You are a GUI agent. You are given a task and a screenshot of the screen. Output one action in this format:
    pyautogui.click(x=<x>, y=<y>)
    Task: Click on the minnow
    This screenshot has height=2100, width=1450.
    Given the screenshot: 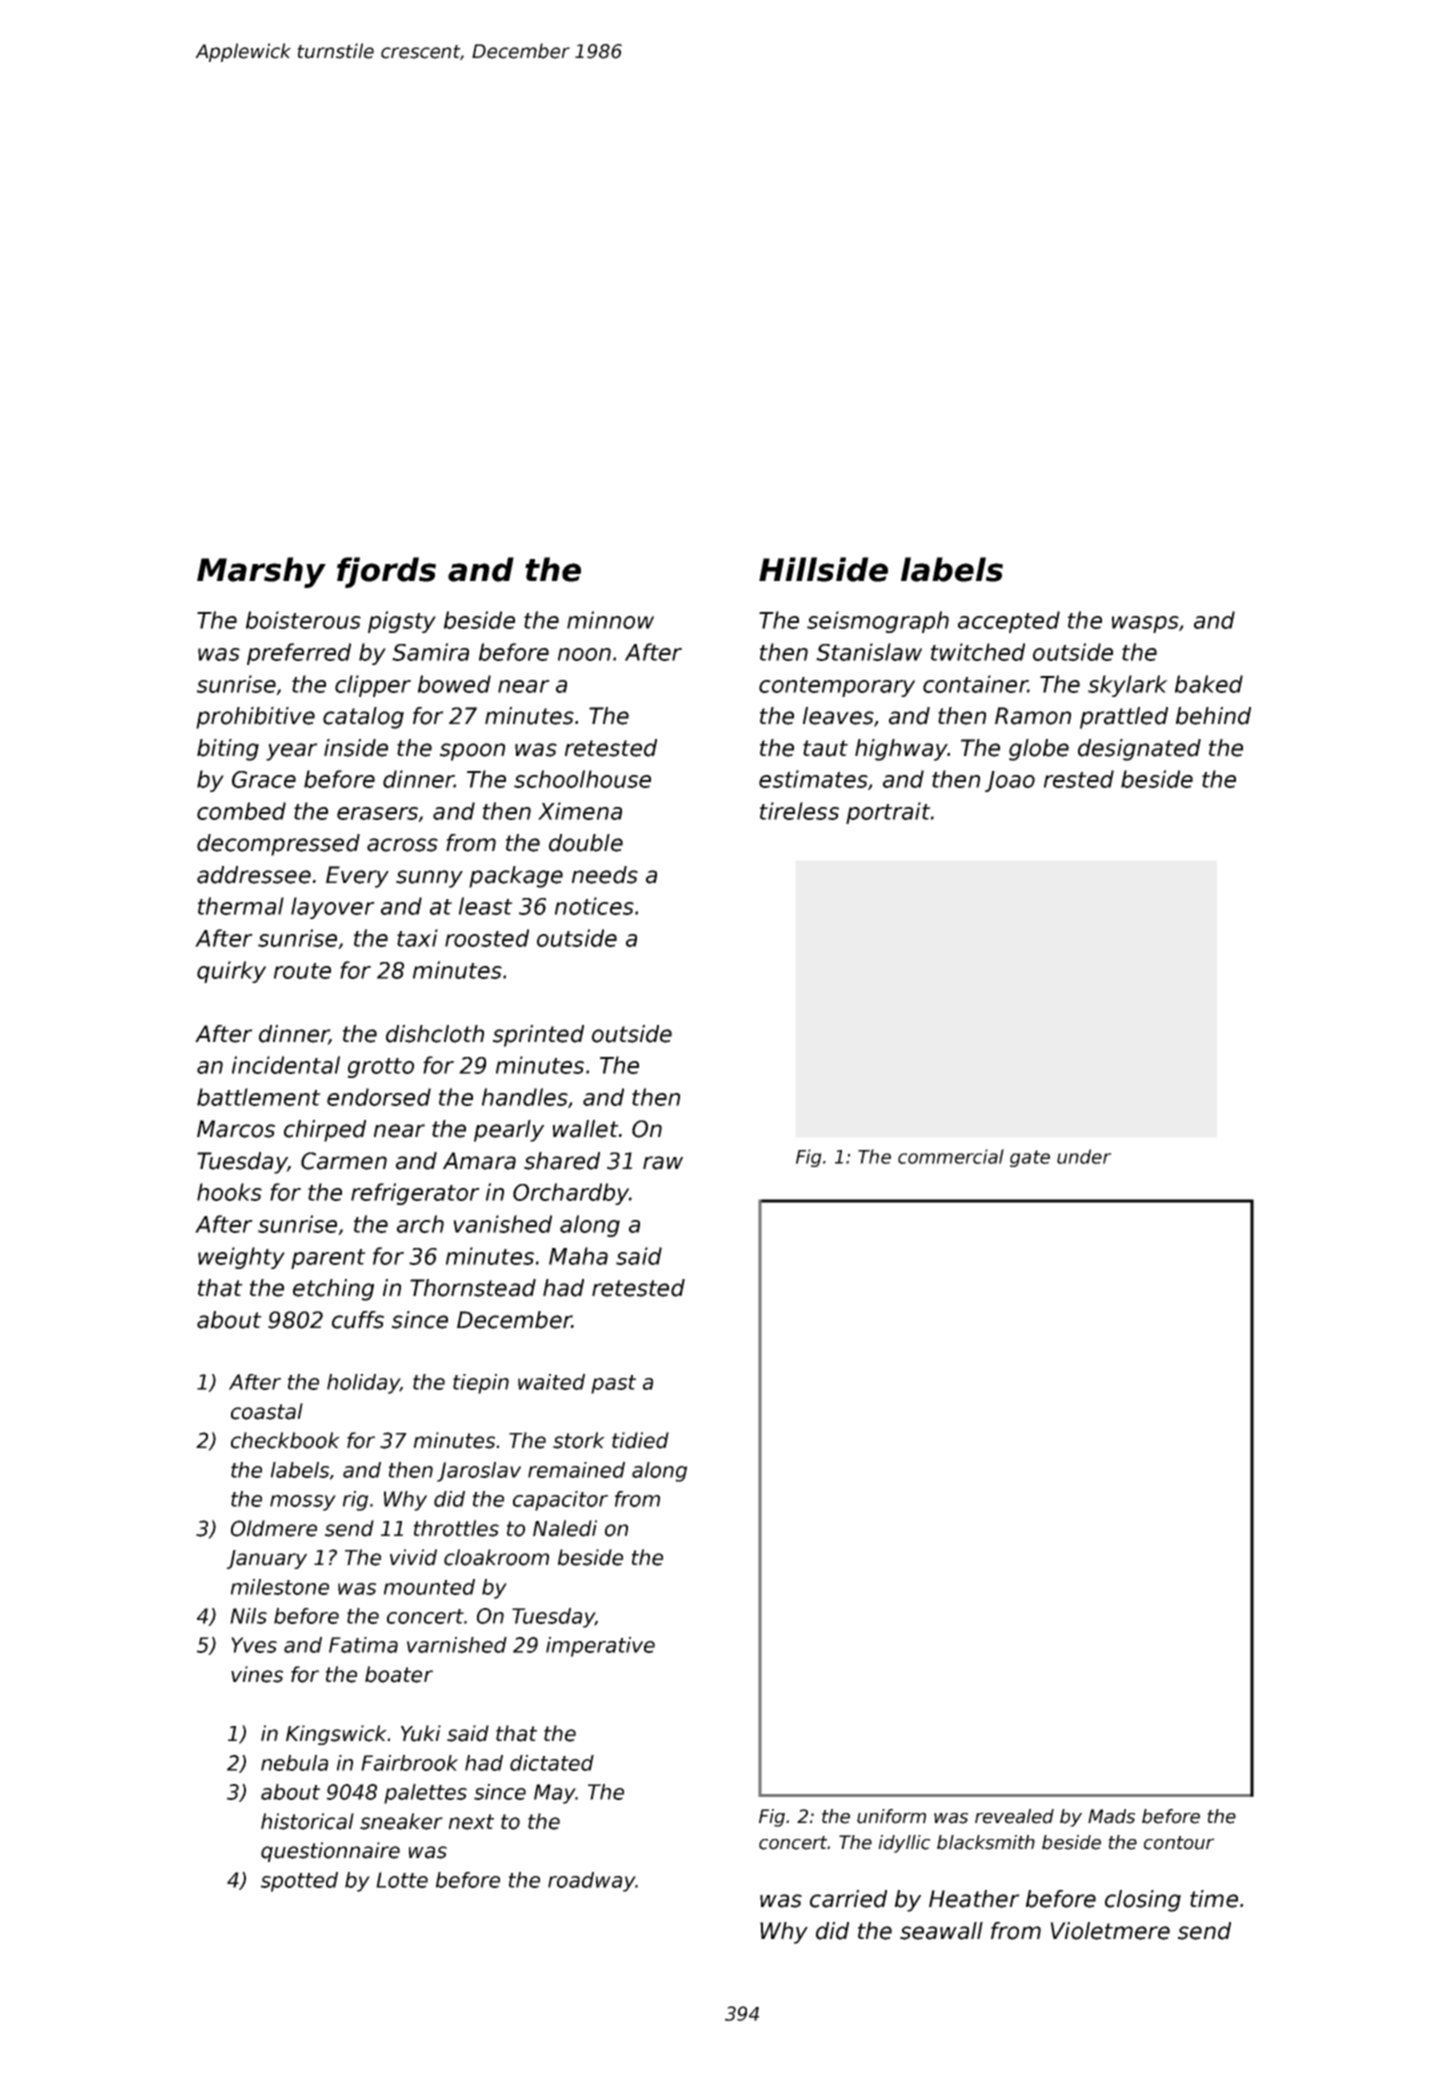 What is the action you would take?
    pyautogui.click(x=610, y=620)
